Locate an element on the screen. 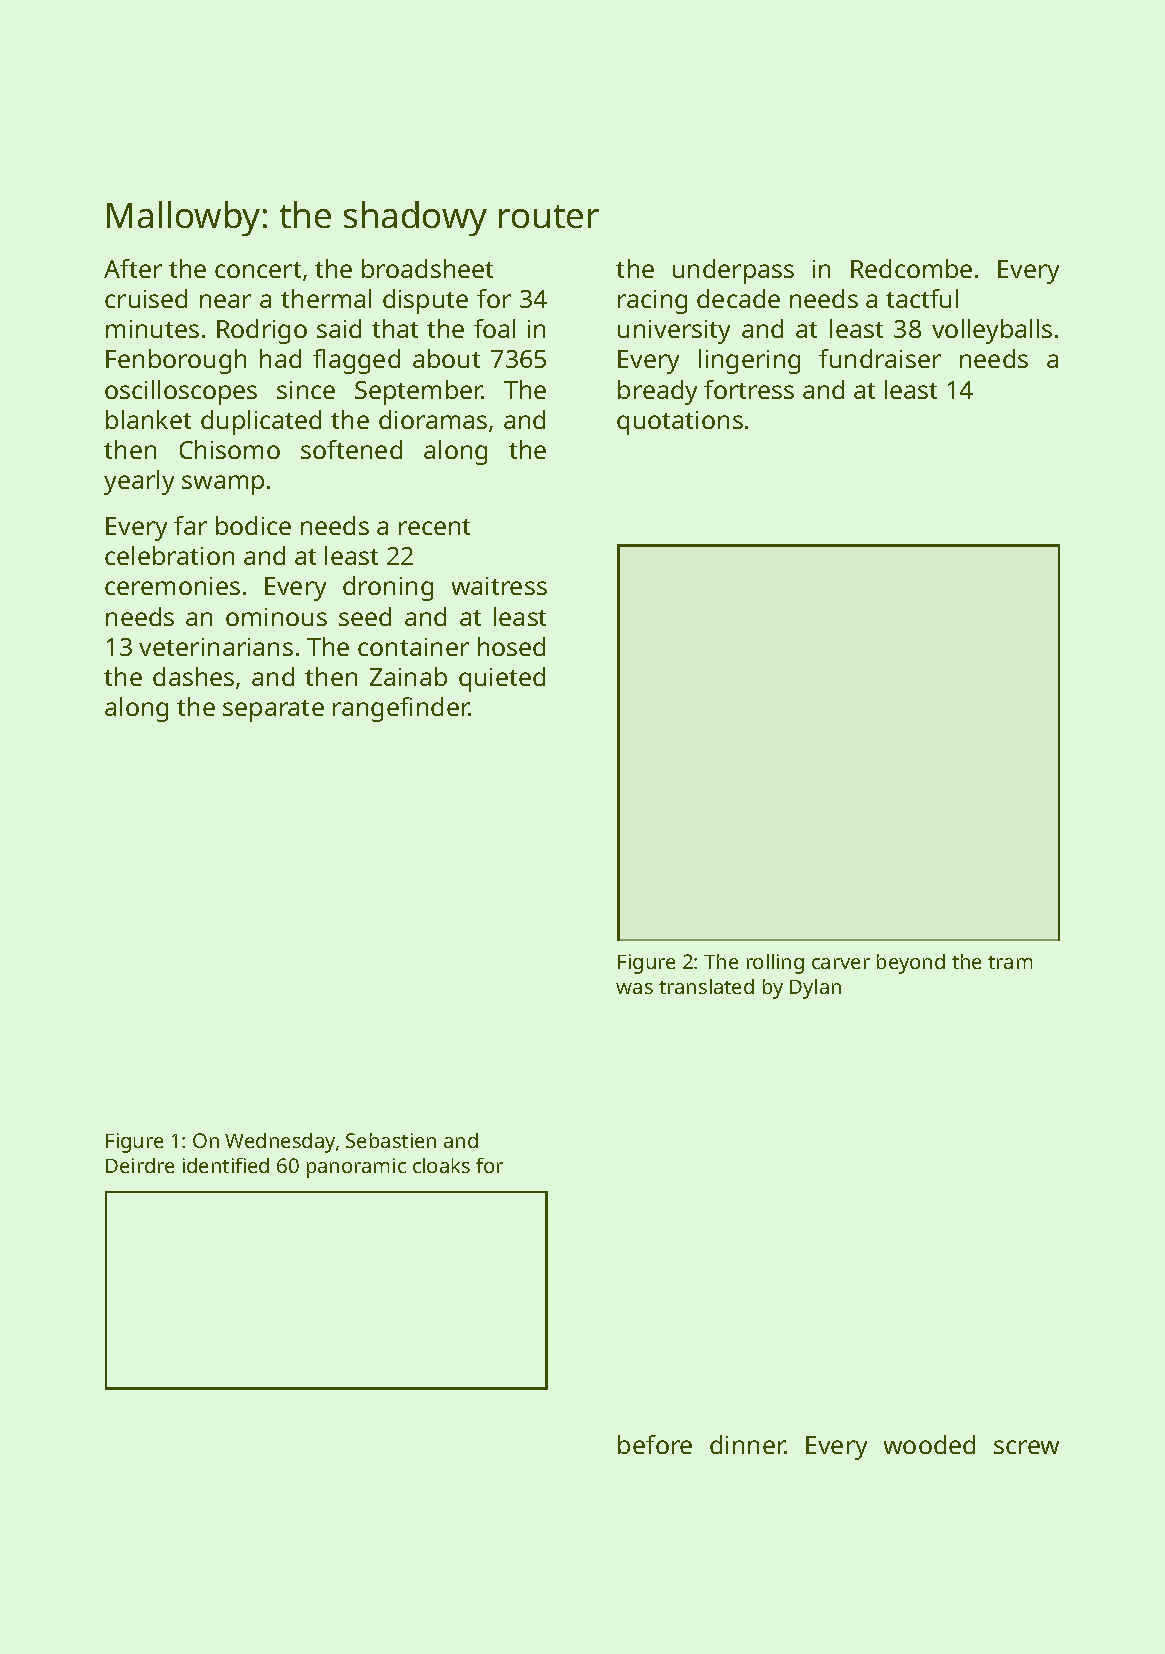 This screenshot has height=1654, width=1165. After is located at coordinates (133, 268).
